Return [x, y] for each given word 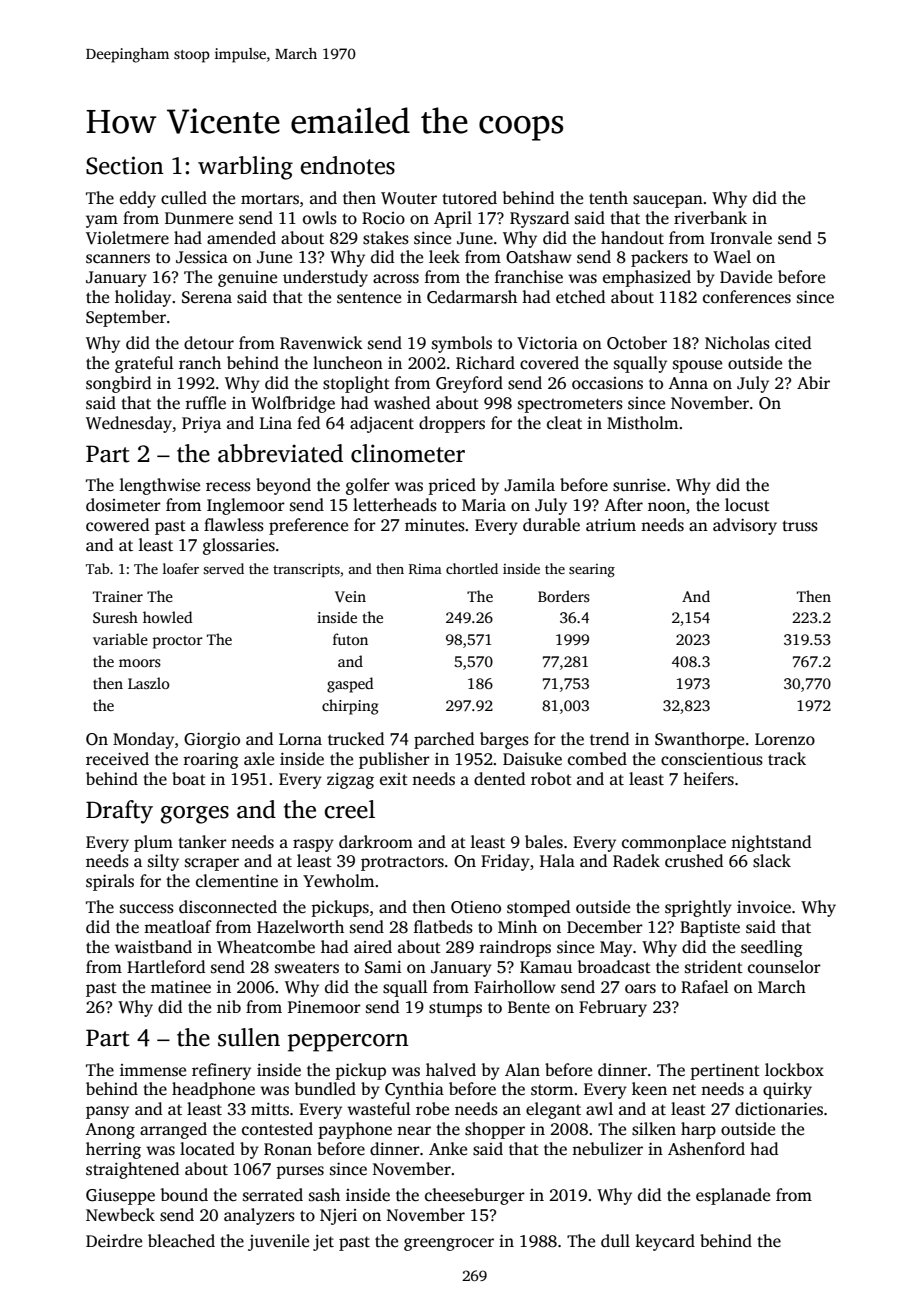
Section [125, 165]
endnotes [347, 165]
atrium [611, 525]
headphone [213, 1090]
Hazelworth [300, 927]
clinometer [408, 453]
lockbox [794, 1070]
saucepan [668, 201]
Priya [201, 425]
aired [373, 947]
